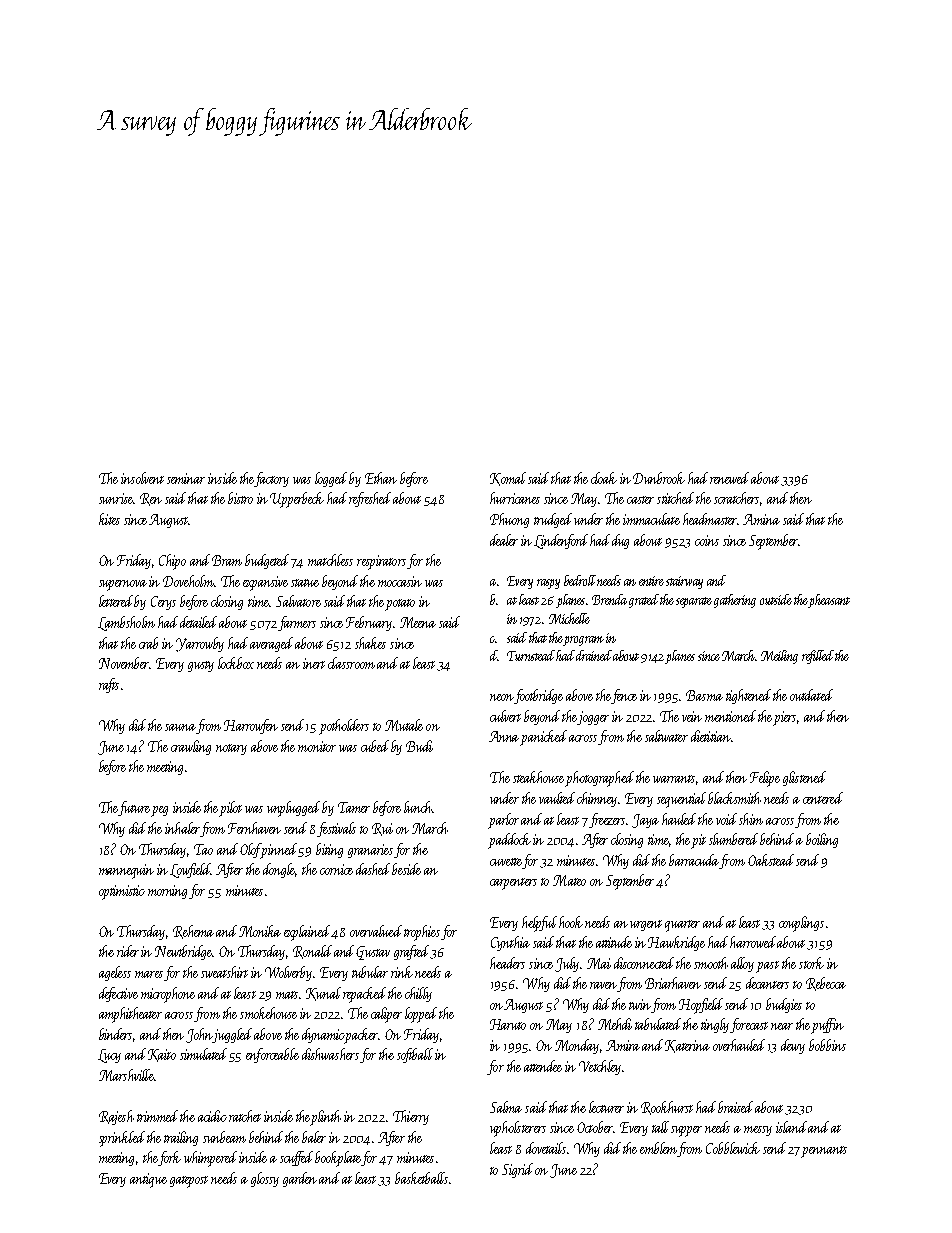 This image has width=952, height=1233. What do you see at coordinates (300, 1179) in the image?
I see `garden` at bounding box center [300, 1179].
